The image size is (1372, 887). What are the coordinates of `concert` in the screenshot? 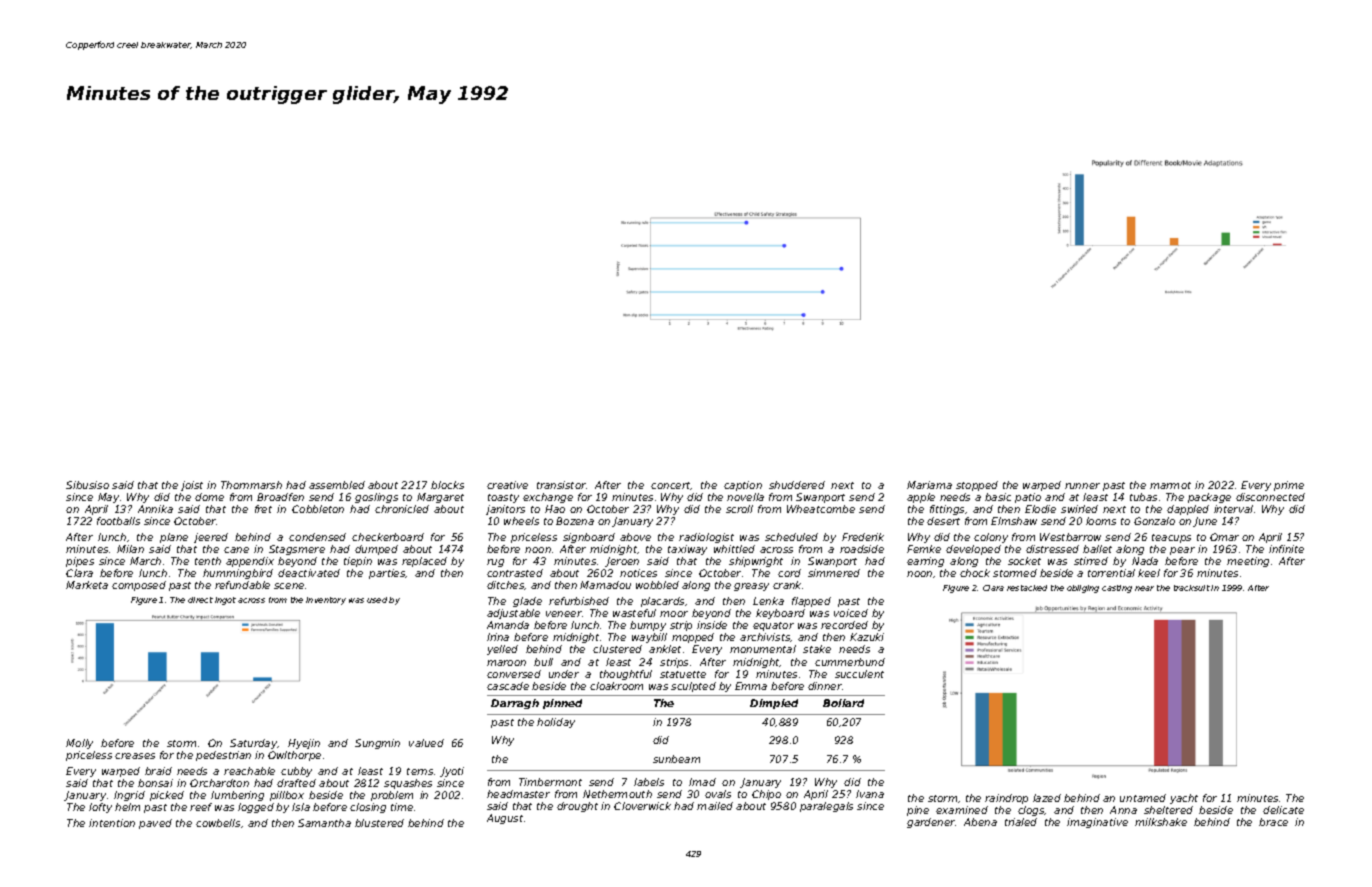 It's located at (671, 486).
